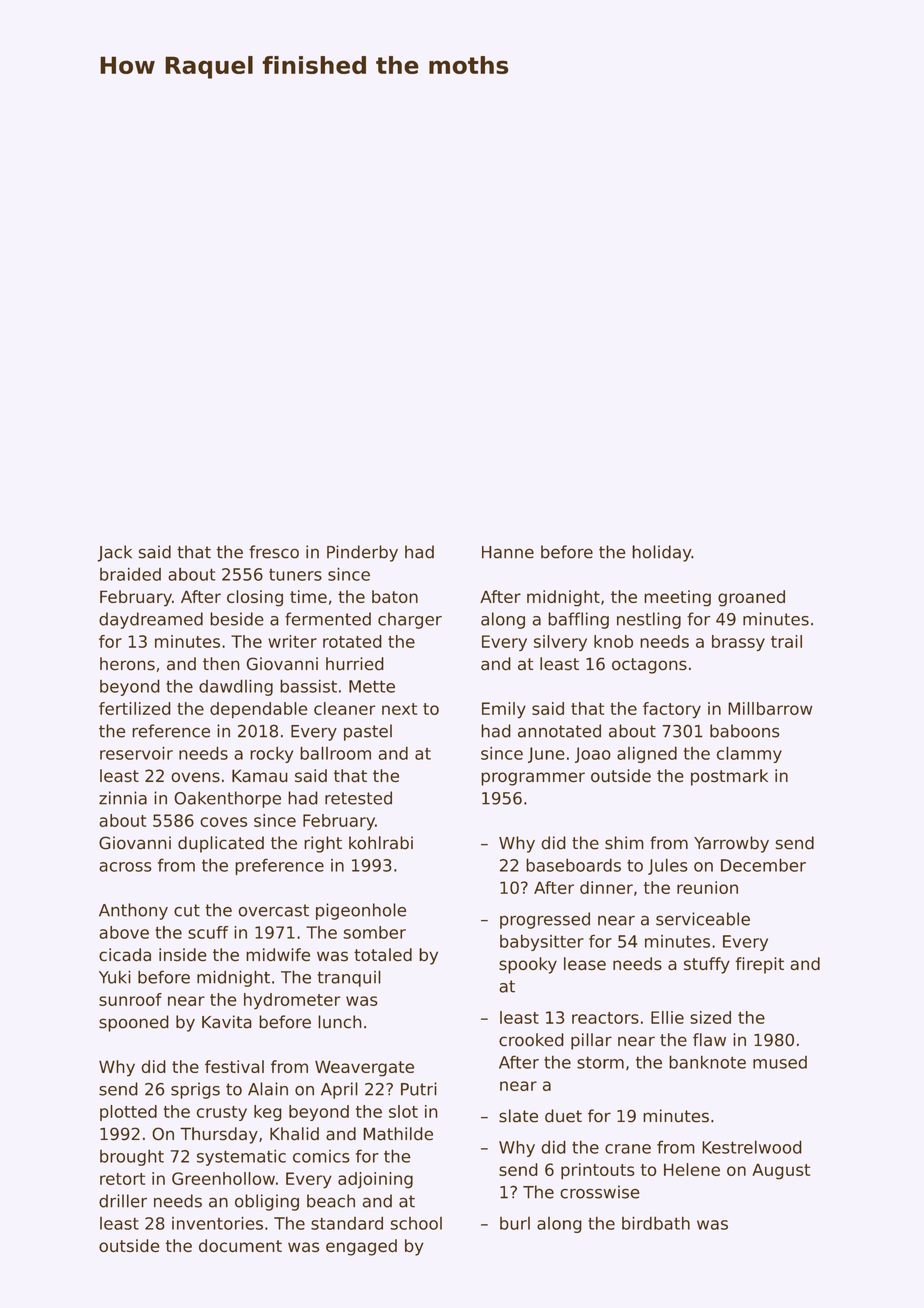 This document has width=924, height=1308. What do you see at coordinates (528, 965) in the document?
I see `spooky` at bounding box center [528, 965].
